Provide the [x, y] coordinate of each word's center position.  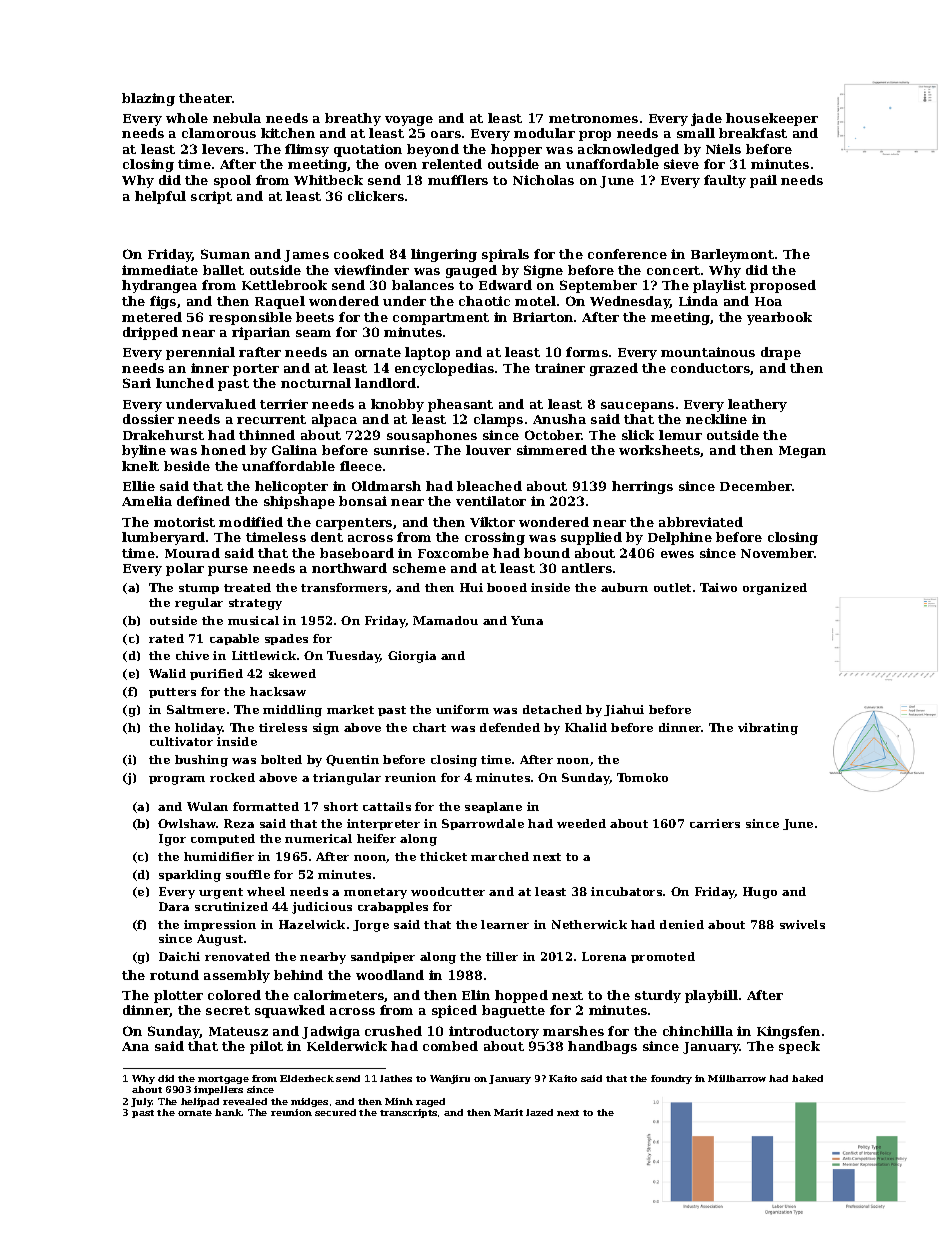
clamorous [219, 133]
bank [228, 1112]
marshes [573, 1031]
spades [286, 639]
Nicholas [543, 180]
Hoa [768, 301]
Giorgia [412, 657]
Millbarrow [737, 1078]
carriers [715, 823]
